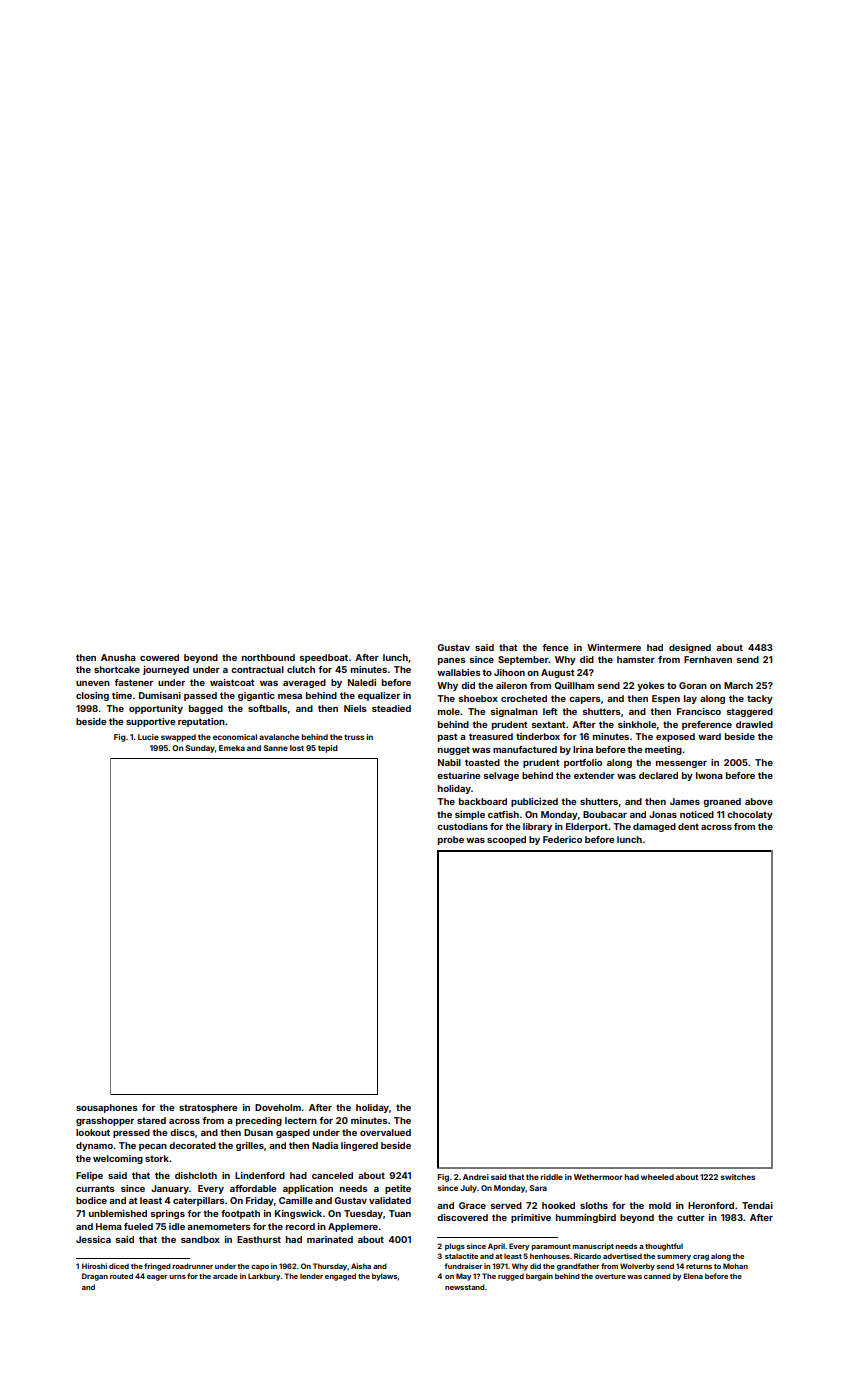 Image resolution: width=849 pixels, height=1400 pixels. I want to click on Wethermoor, so click(598, 1177).
